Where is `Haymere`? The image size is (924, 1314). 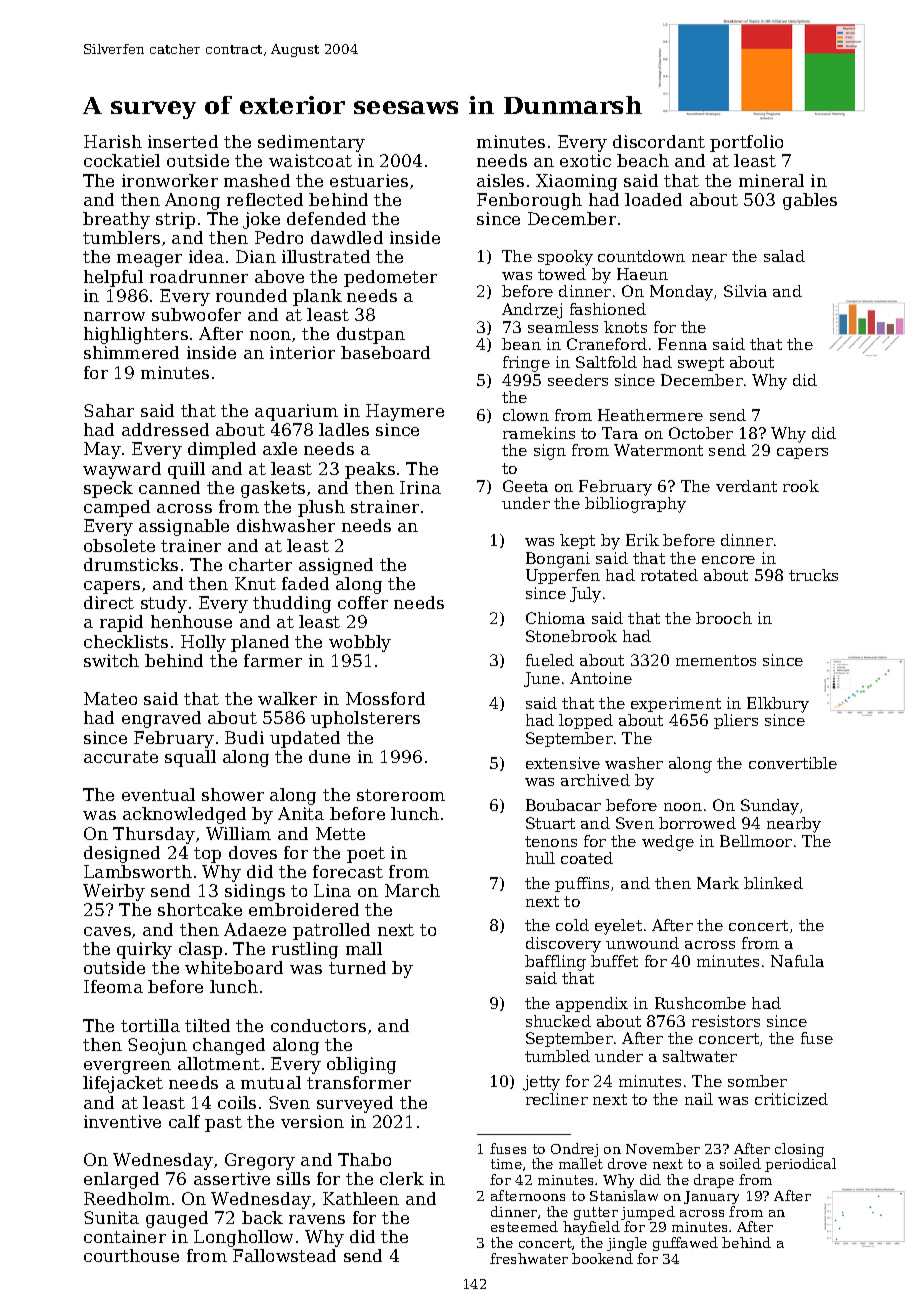 Haymere is located at coordinates (405, 412).
